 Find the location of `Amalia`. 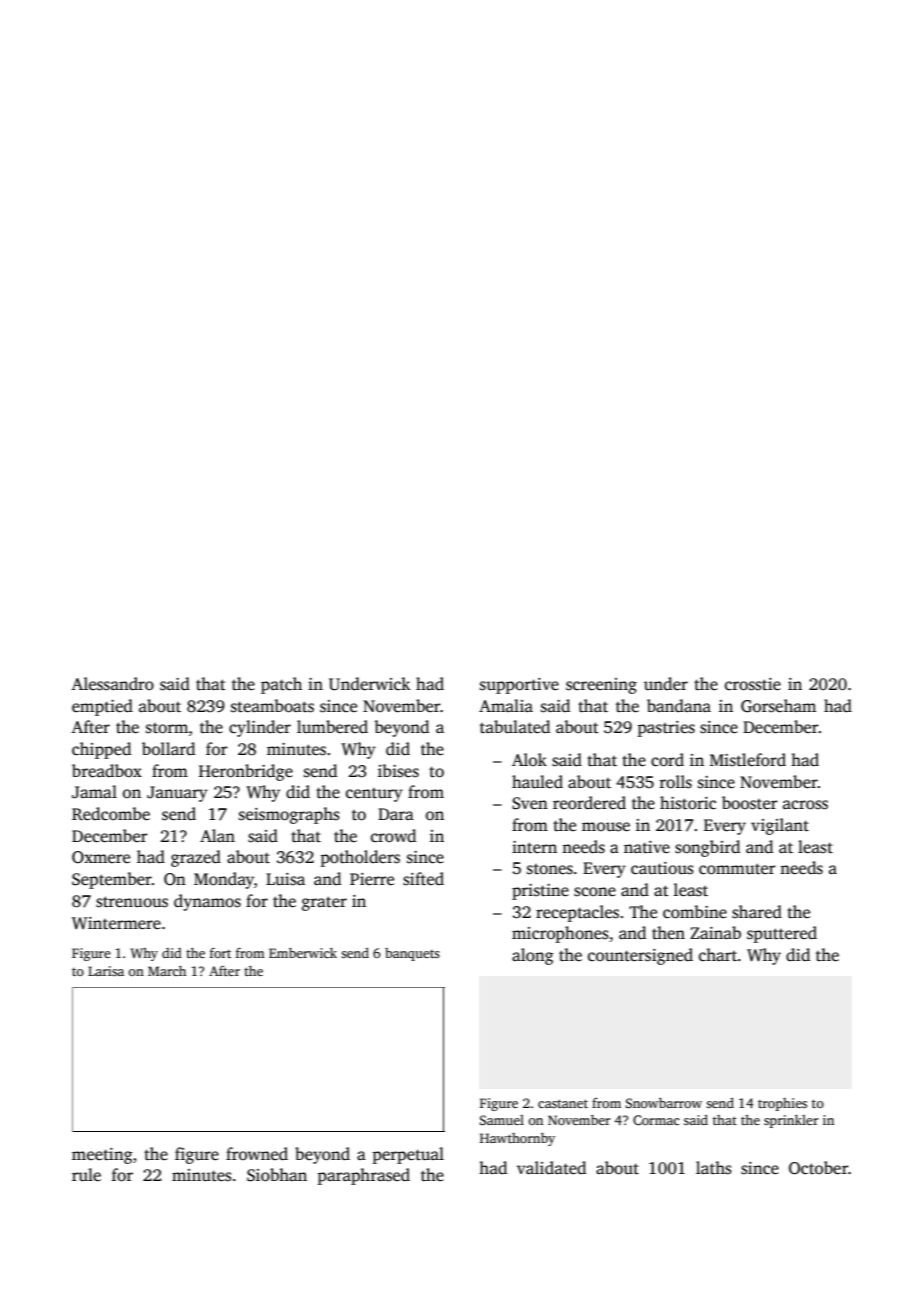

Amalia is located at coordinates (506, 705).
